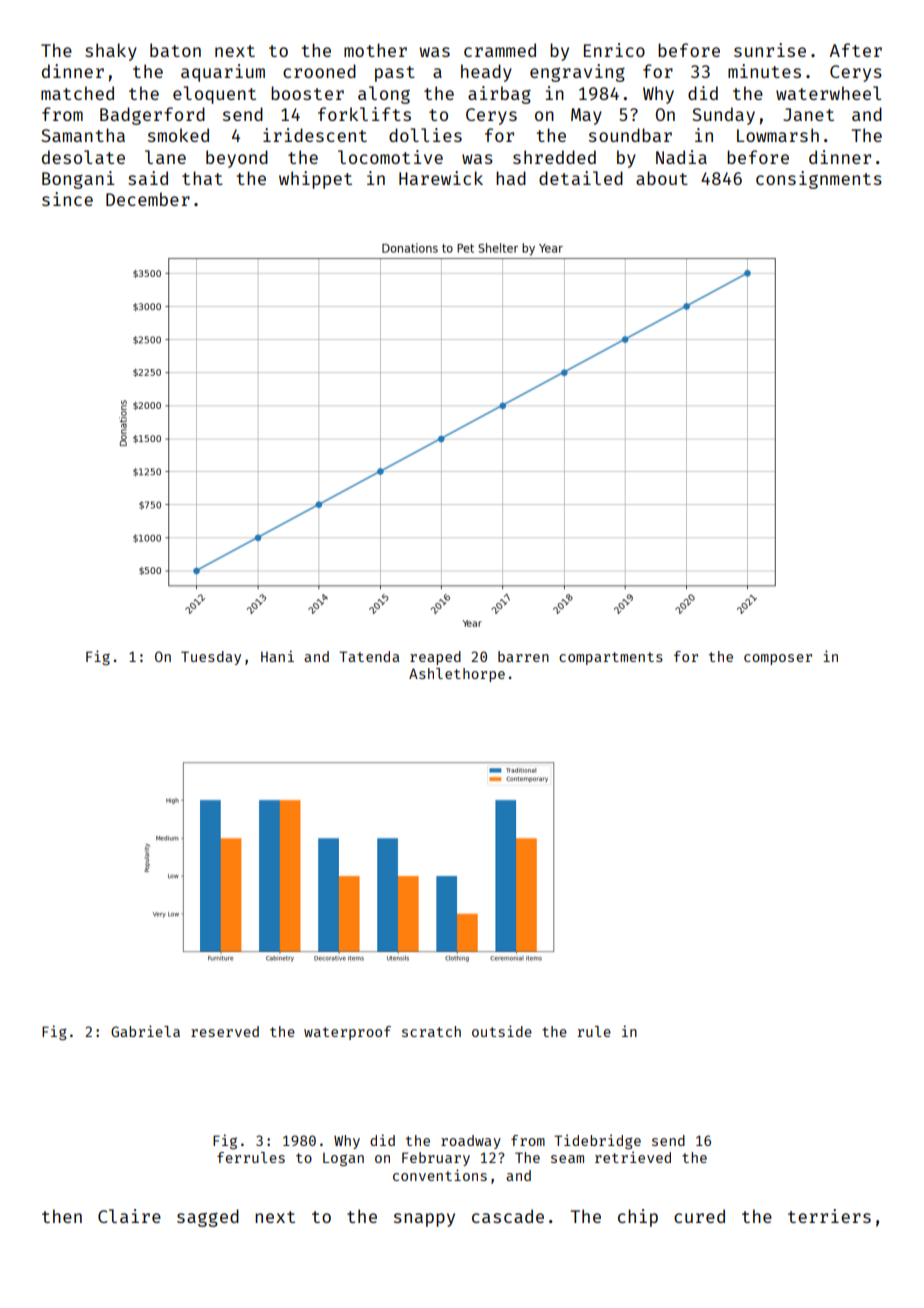 The height and width of the page is (1308, 924). What do you see at coordinates (630, 135) in the page?
I see `soundbar` at bounding box center [630, 135].
